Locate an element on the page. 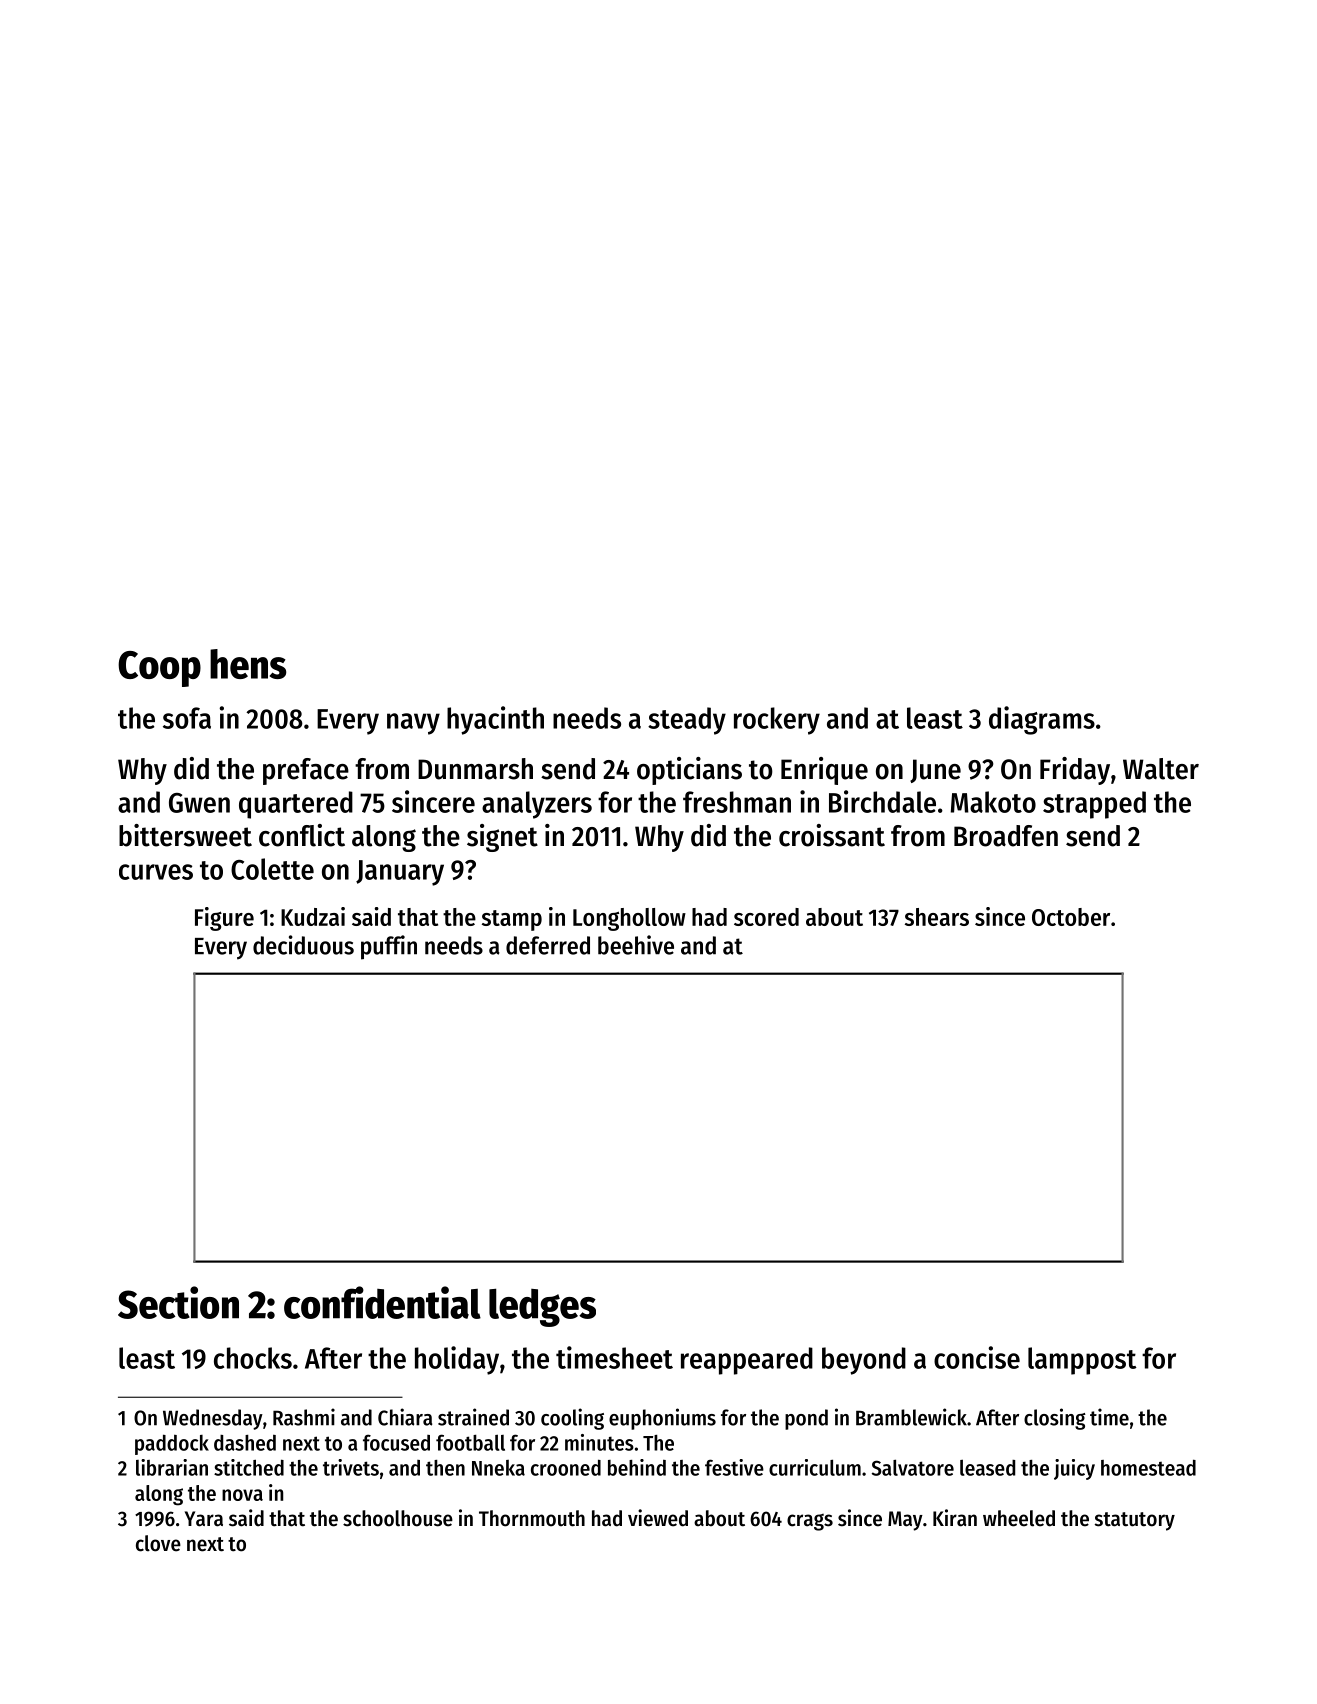 Image resolution: width=1317 pixels, height=1704 pixels. cooling is located at coordinates (572, 1419).
